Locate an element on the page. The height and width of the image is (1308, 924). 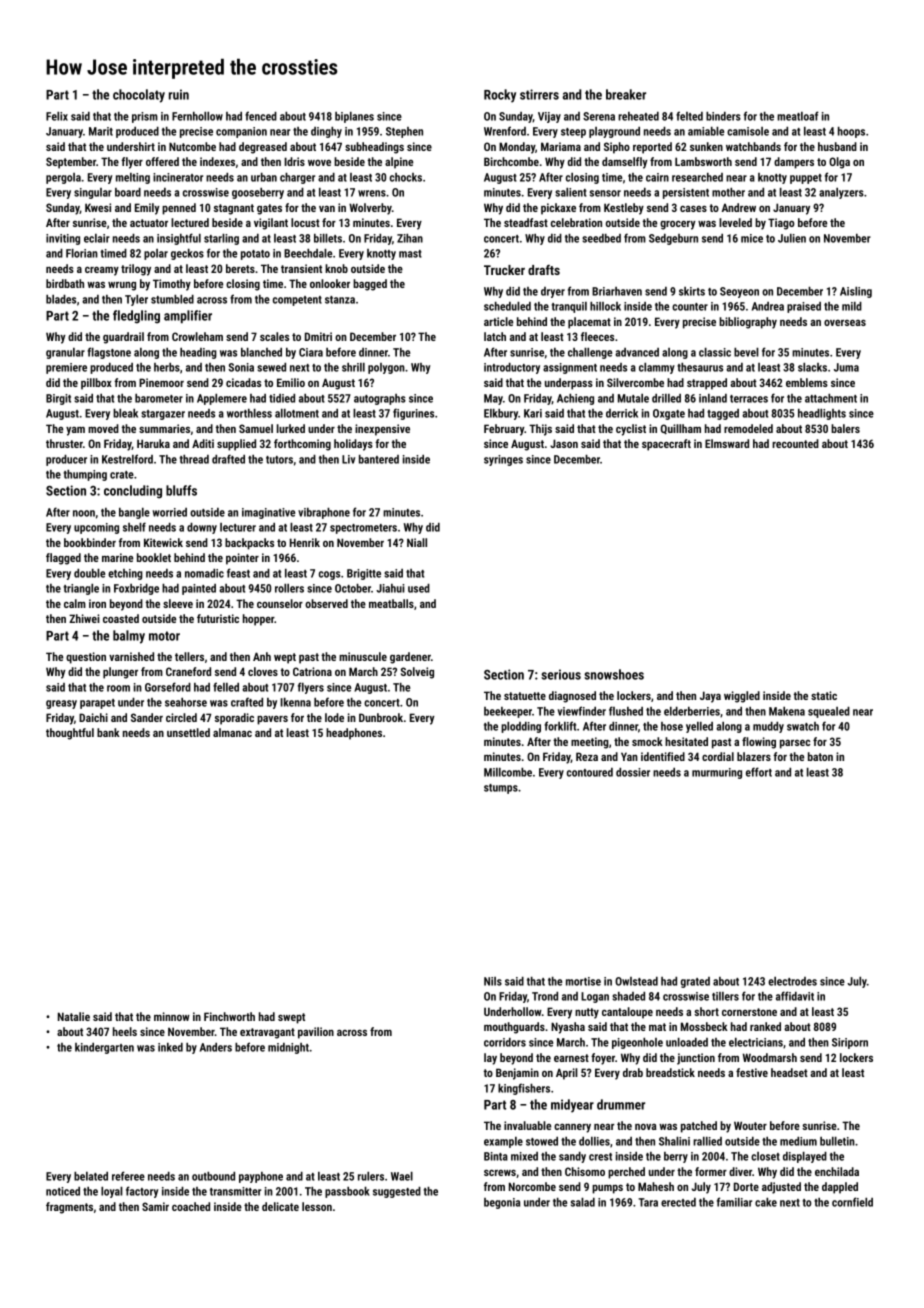
pergola is located at coordinates (63, 178).
